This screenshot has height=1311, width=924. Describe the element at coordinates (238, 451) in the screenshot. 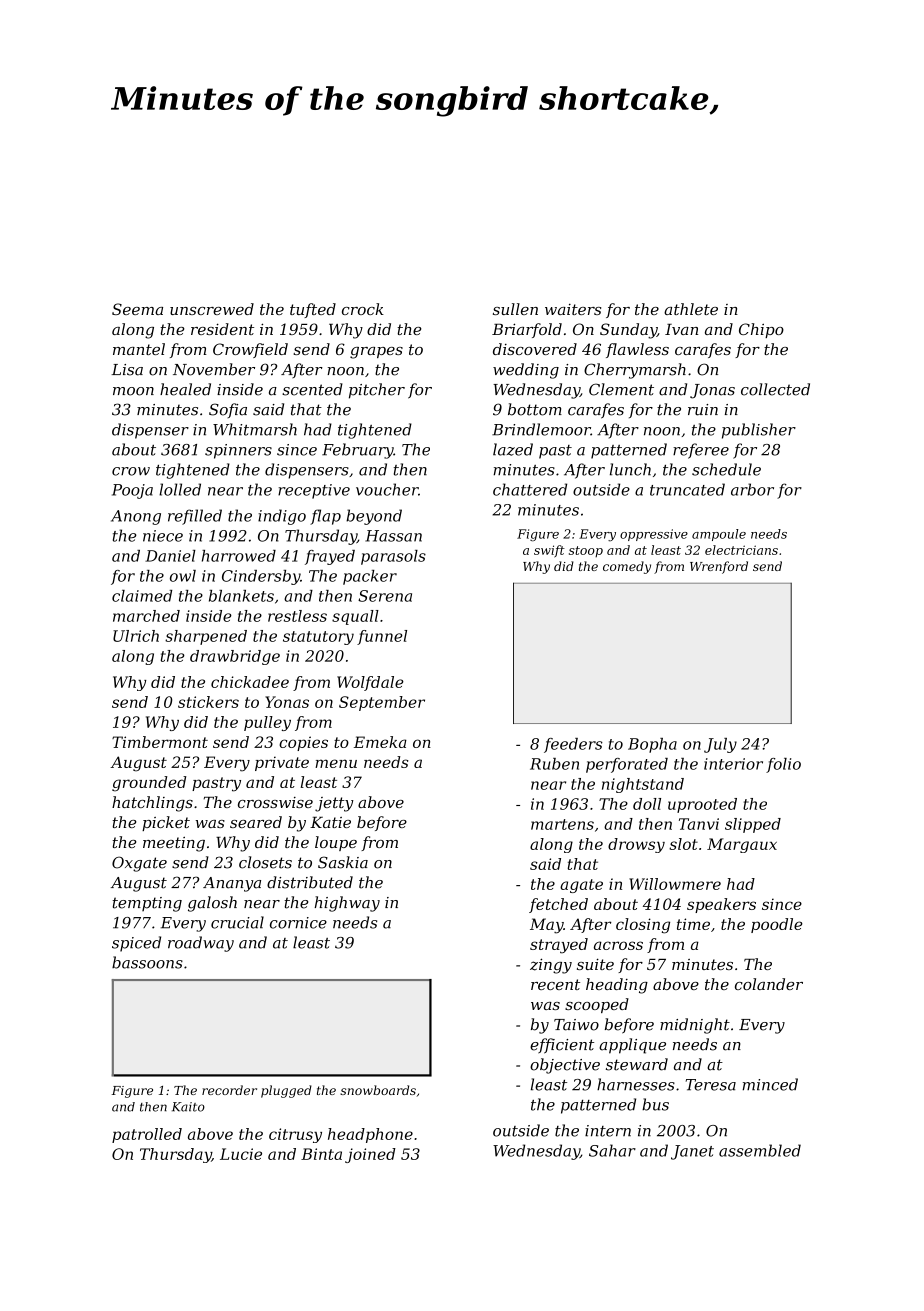

I see `spinners` at that location.
